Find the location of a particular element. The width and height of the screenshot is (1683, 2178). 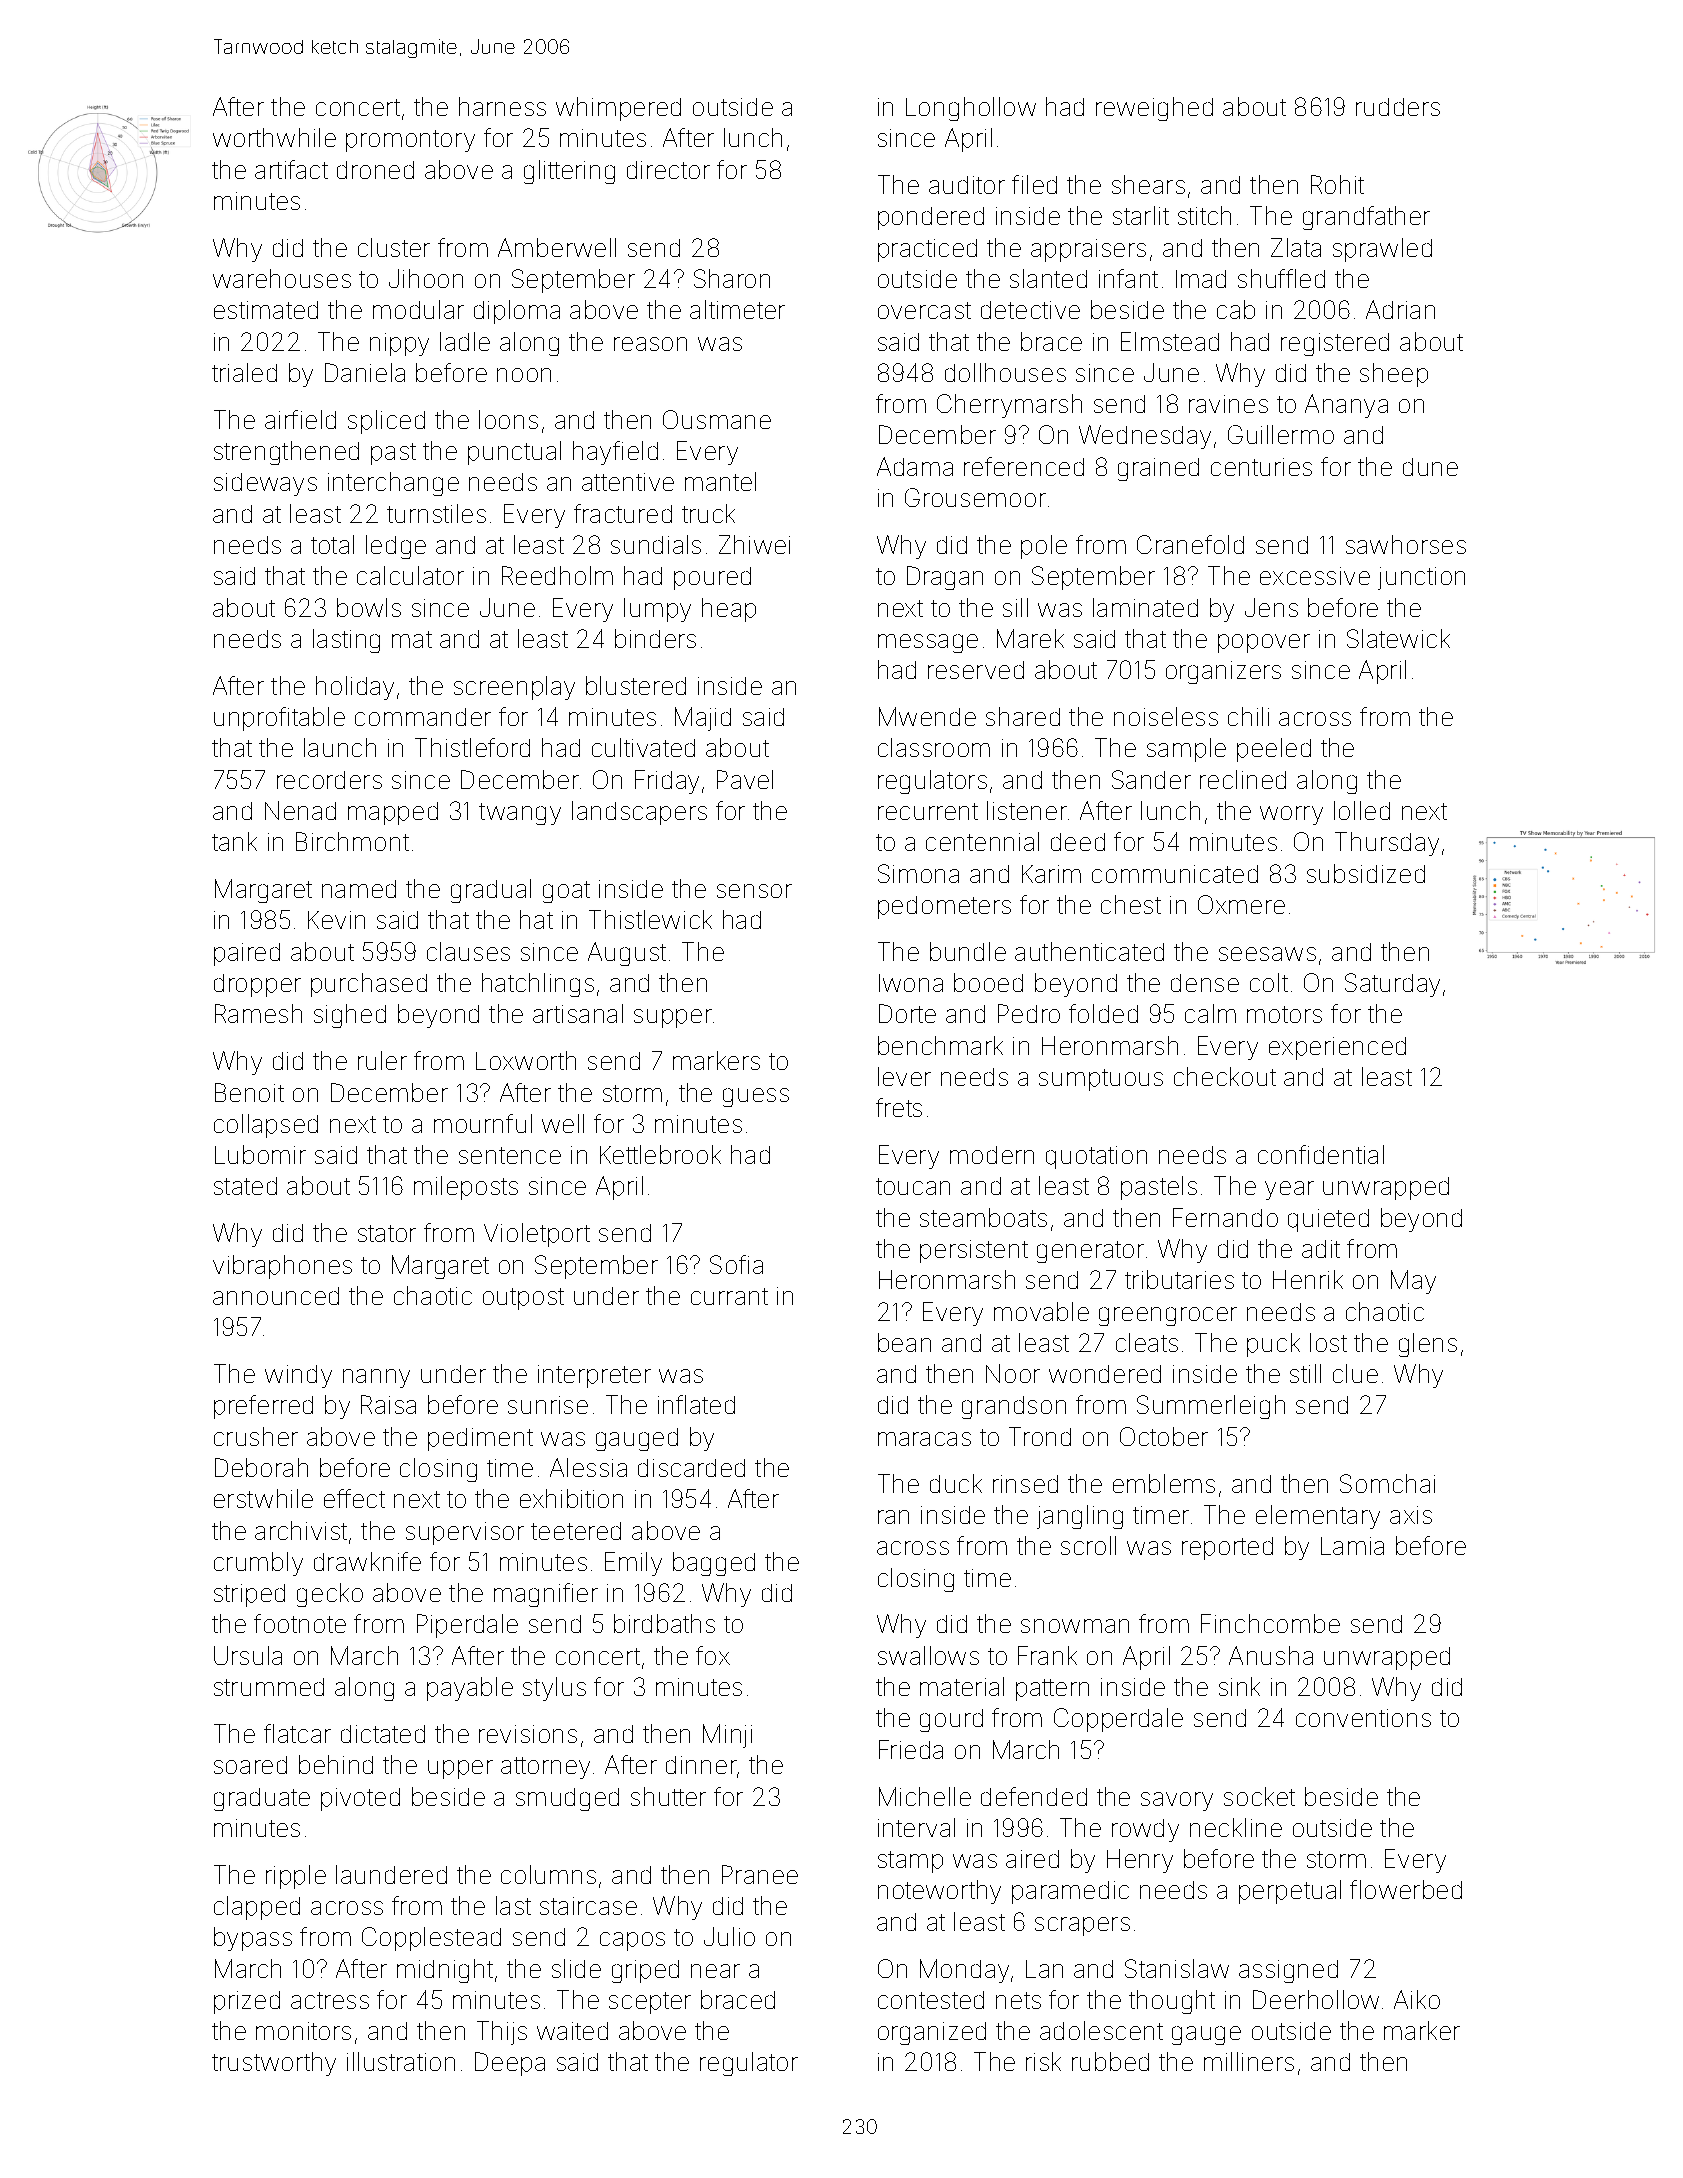

pondered is located at coordinates (931, 218).
